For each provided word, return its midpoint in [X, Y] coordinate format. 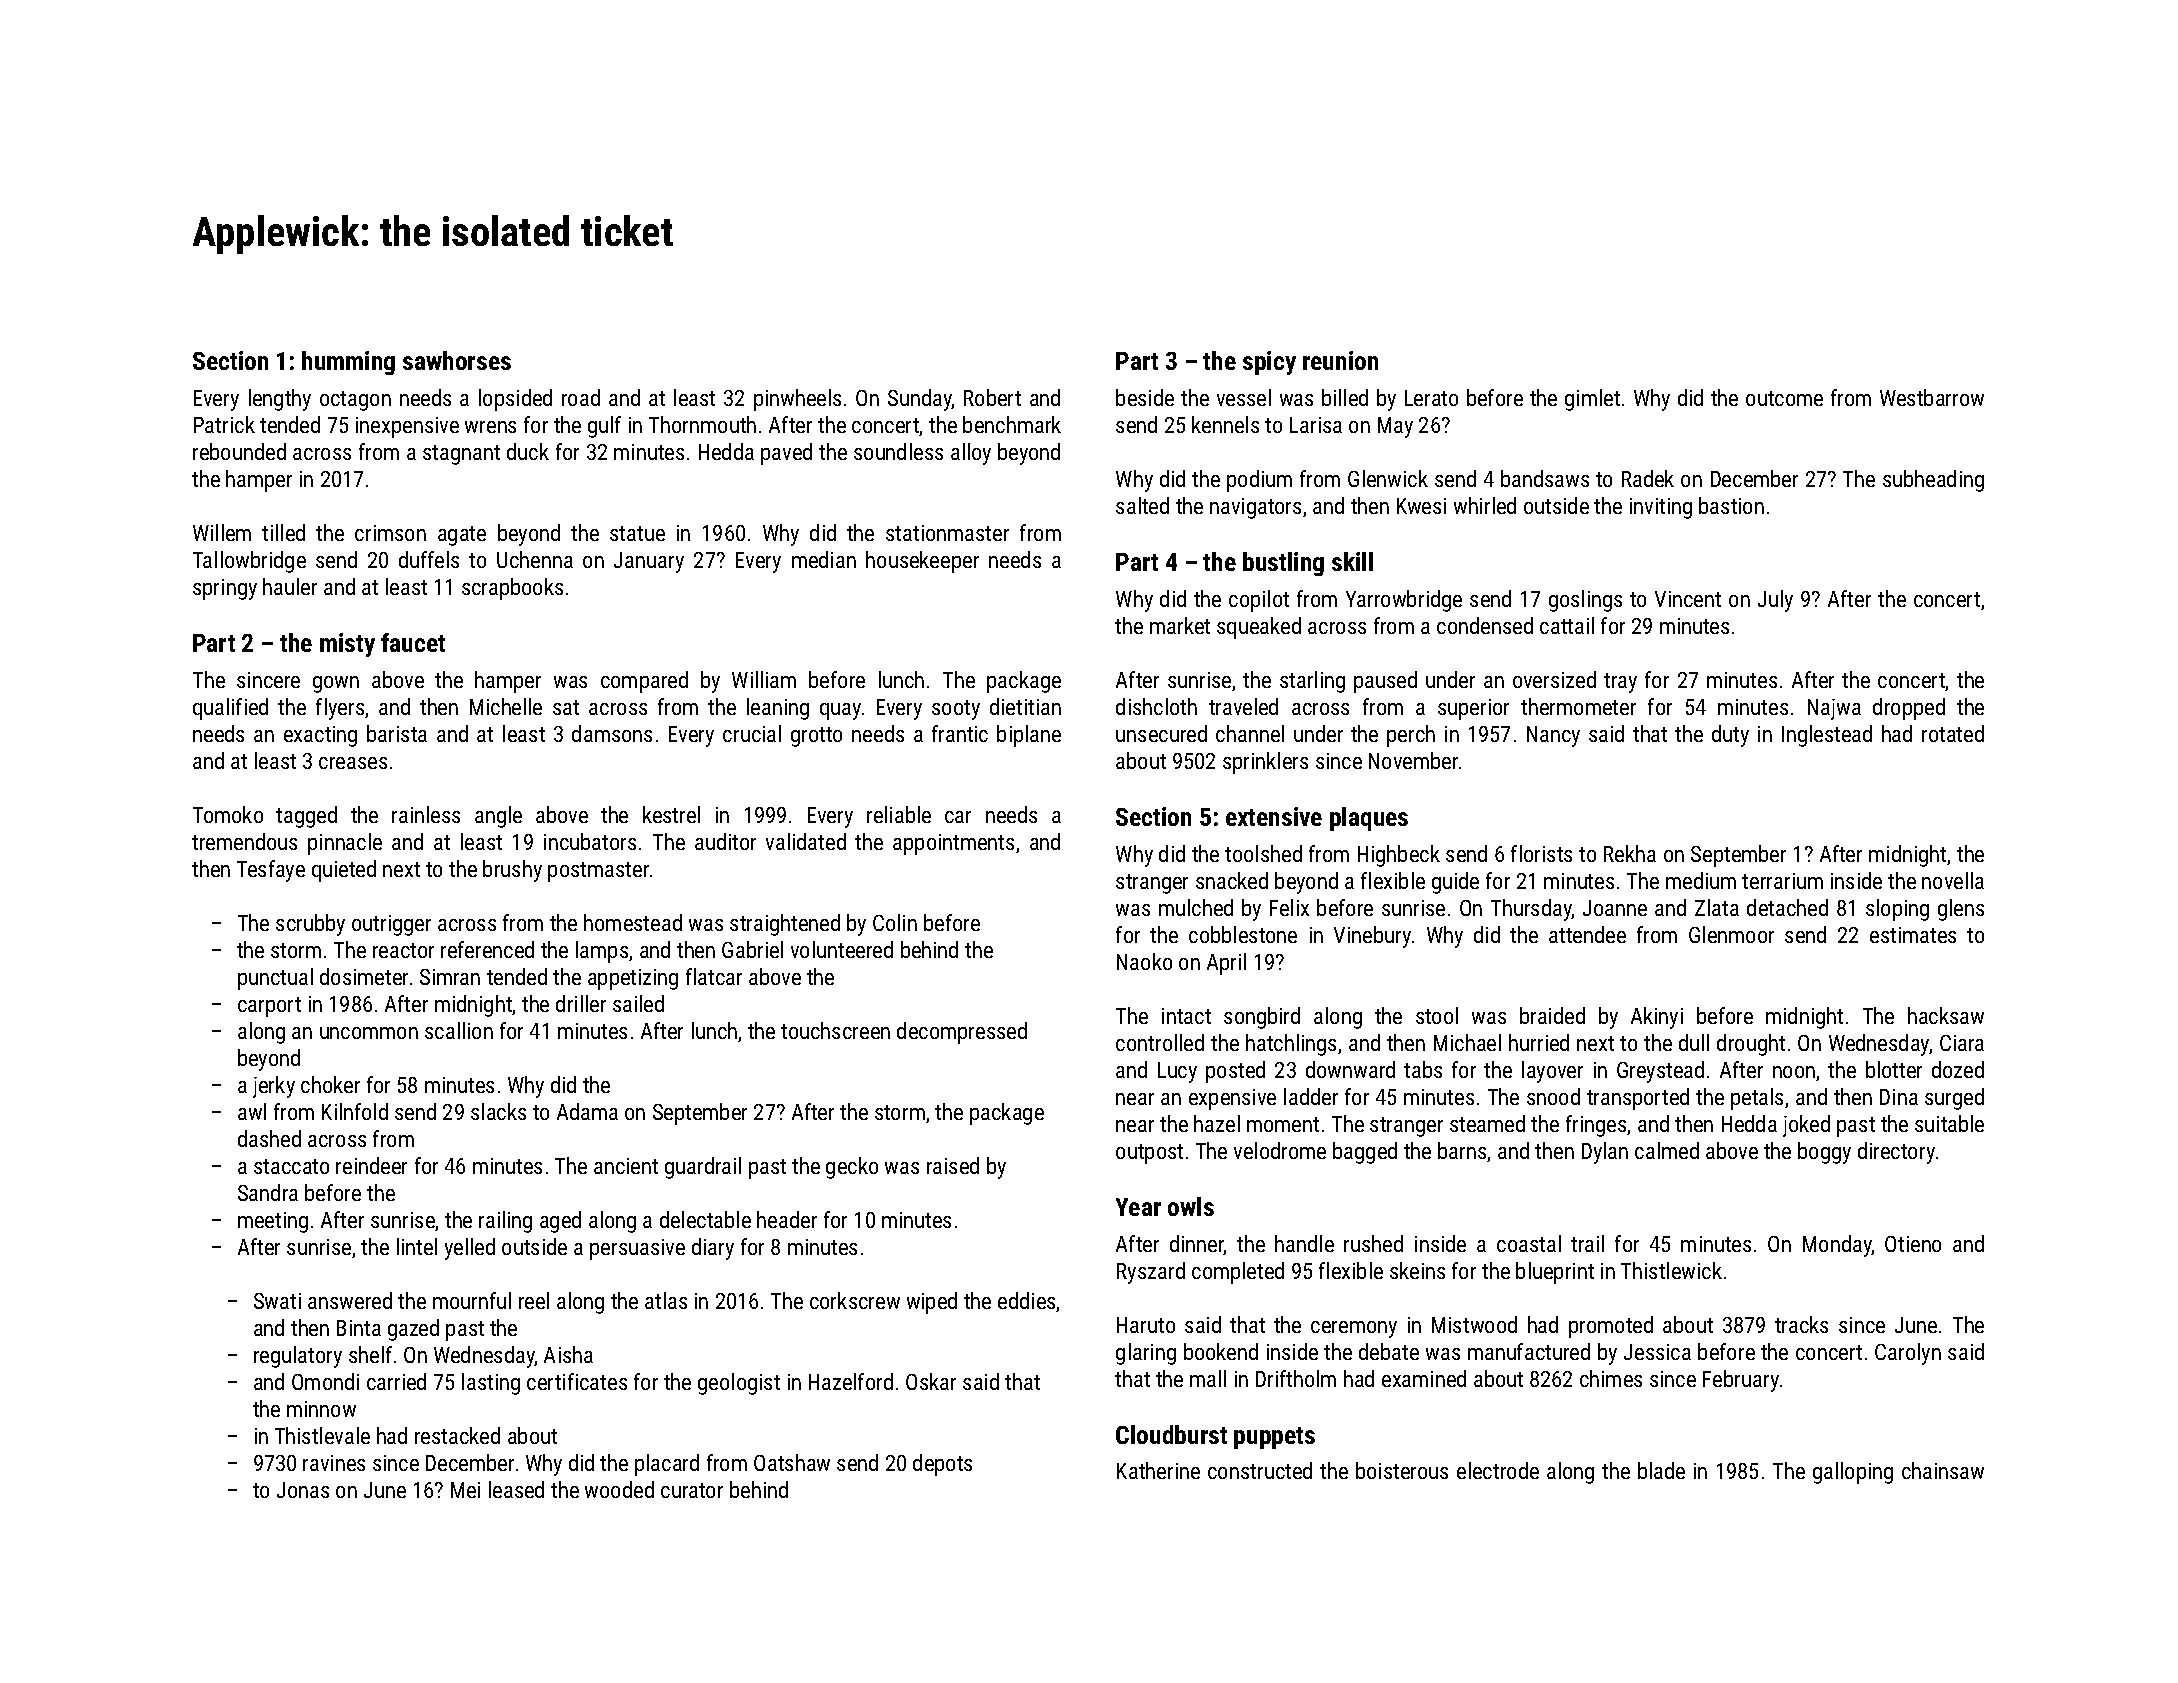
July [1775, 601]
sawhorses [457, 360]
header [787, 1219]
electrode [1498, 1470]
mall [1208, 1378]
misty [347, 645]
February [1741, 1381]
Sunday [920, 400]
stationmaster [947, 533]
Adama [587, 1111]
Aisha [568, 1354]
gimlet [1592, 400]
